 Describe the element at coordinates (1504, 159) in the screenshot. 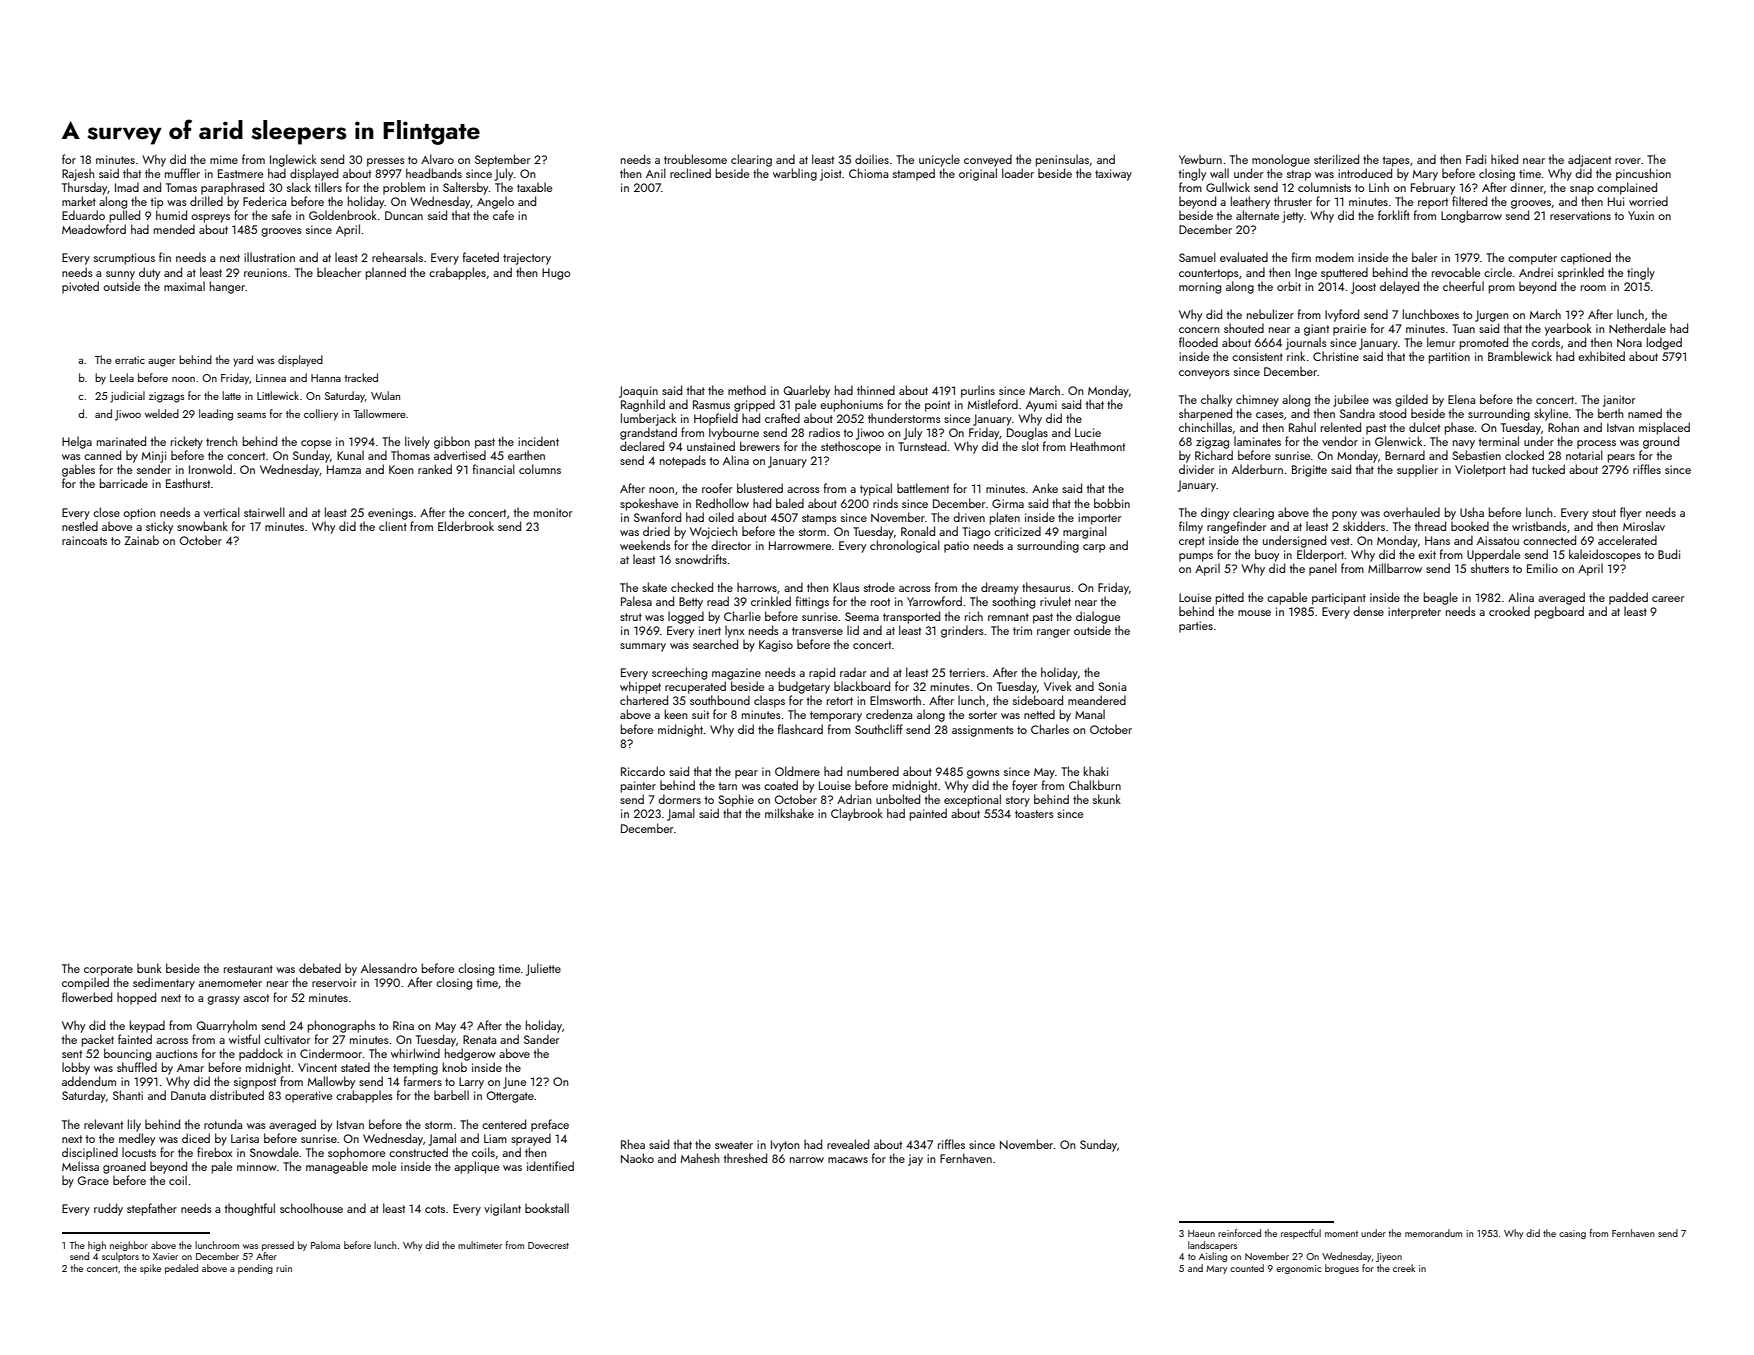

I see `hiked` at that location.
